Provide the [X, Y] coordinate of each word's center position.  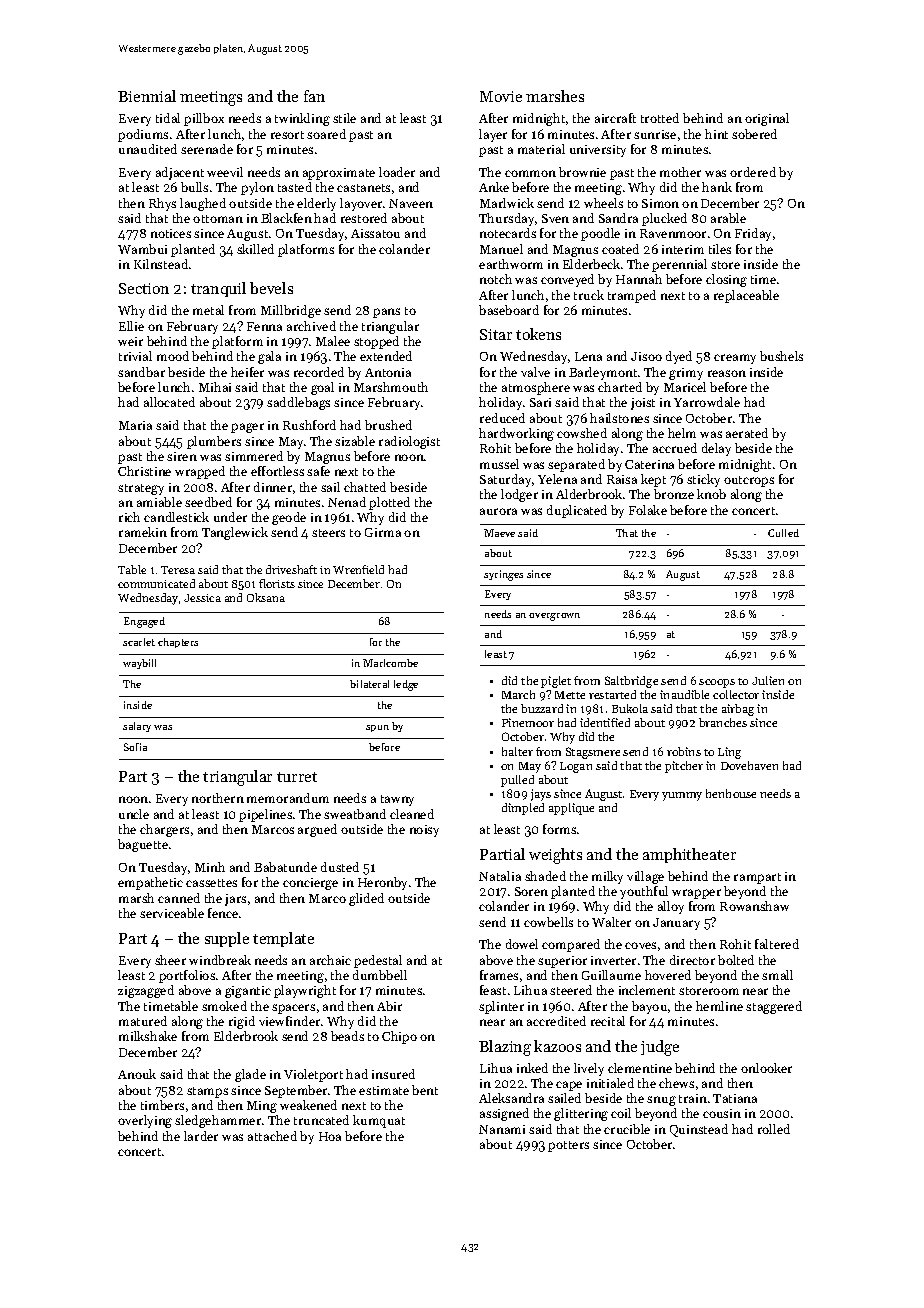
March [518, 694]
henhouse [731, 793]
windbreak [220, 960]
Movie [501, 96]
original [767, 119]
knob [711, 494]
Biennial [147, 96]
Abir [389, 1006]
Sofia [135, 747]
